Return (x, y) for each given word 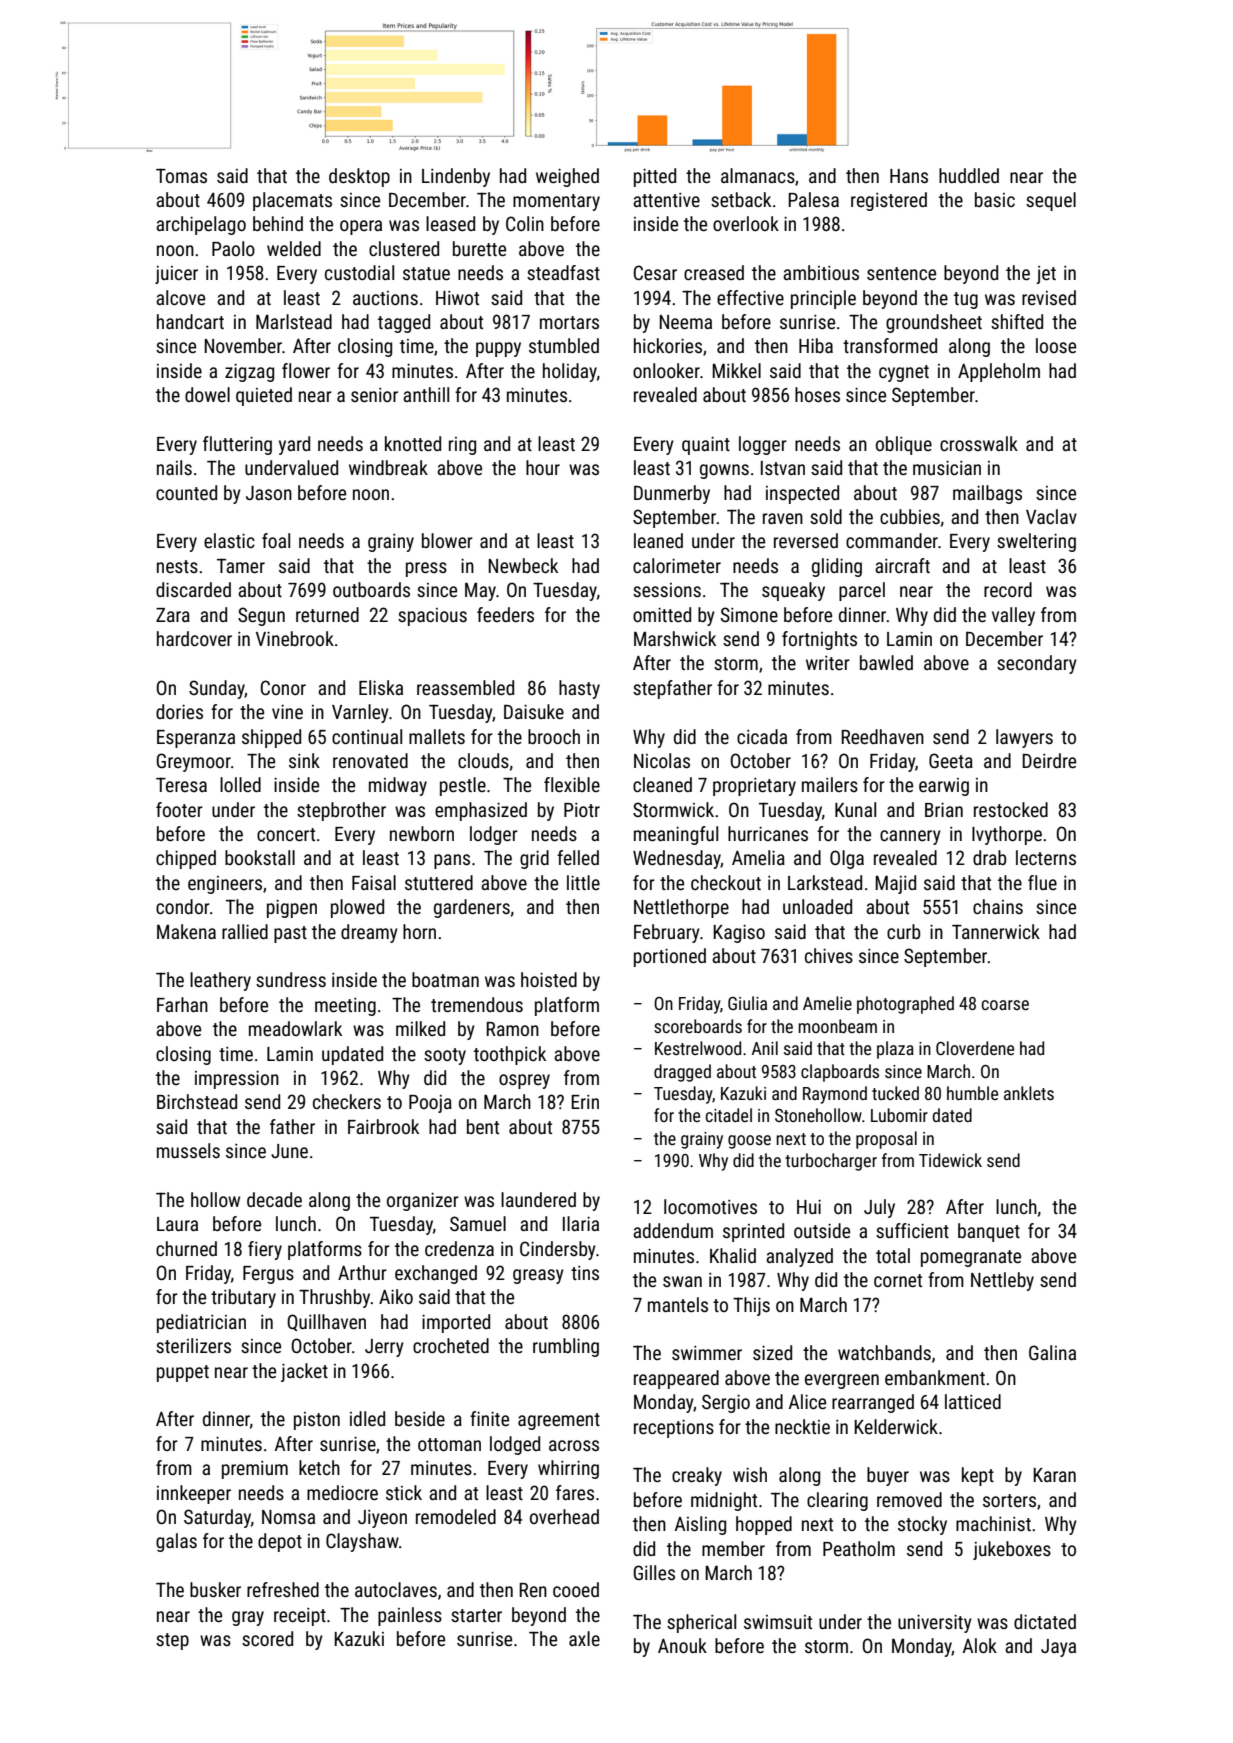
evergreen (842, 1381)
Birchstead (197, 1101)
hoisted (549, 979)
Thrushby (335, 1298)
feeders (505, 614)
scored (267, 1638)
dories (179, 711)
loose (1056, 345)
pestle (463, 786)
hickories (668, 345)
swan (682, 1281)
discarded (193, 589)
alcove (180, 297)
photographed (905, 1005)
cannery (910, 837)
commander (892, 540)
